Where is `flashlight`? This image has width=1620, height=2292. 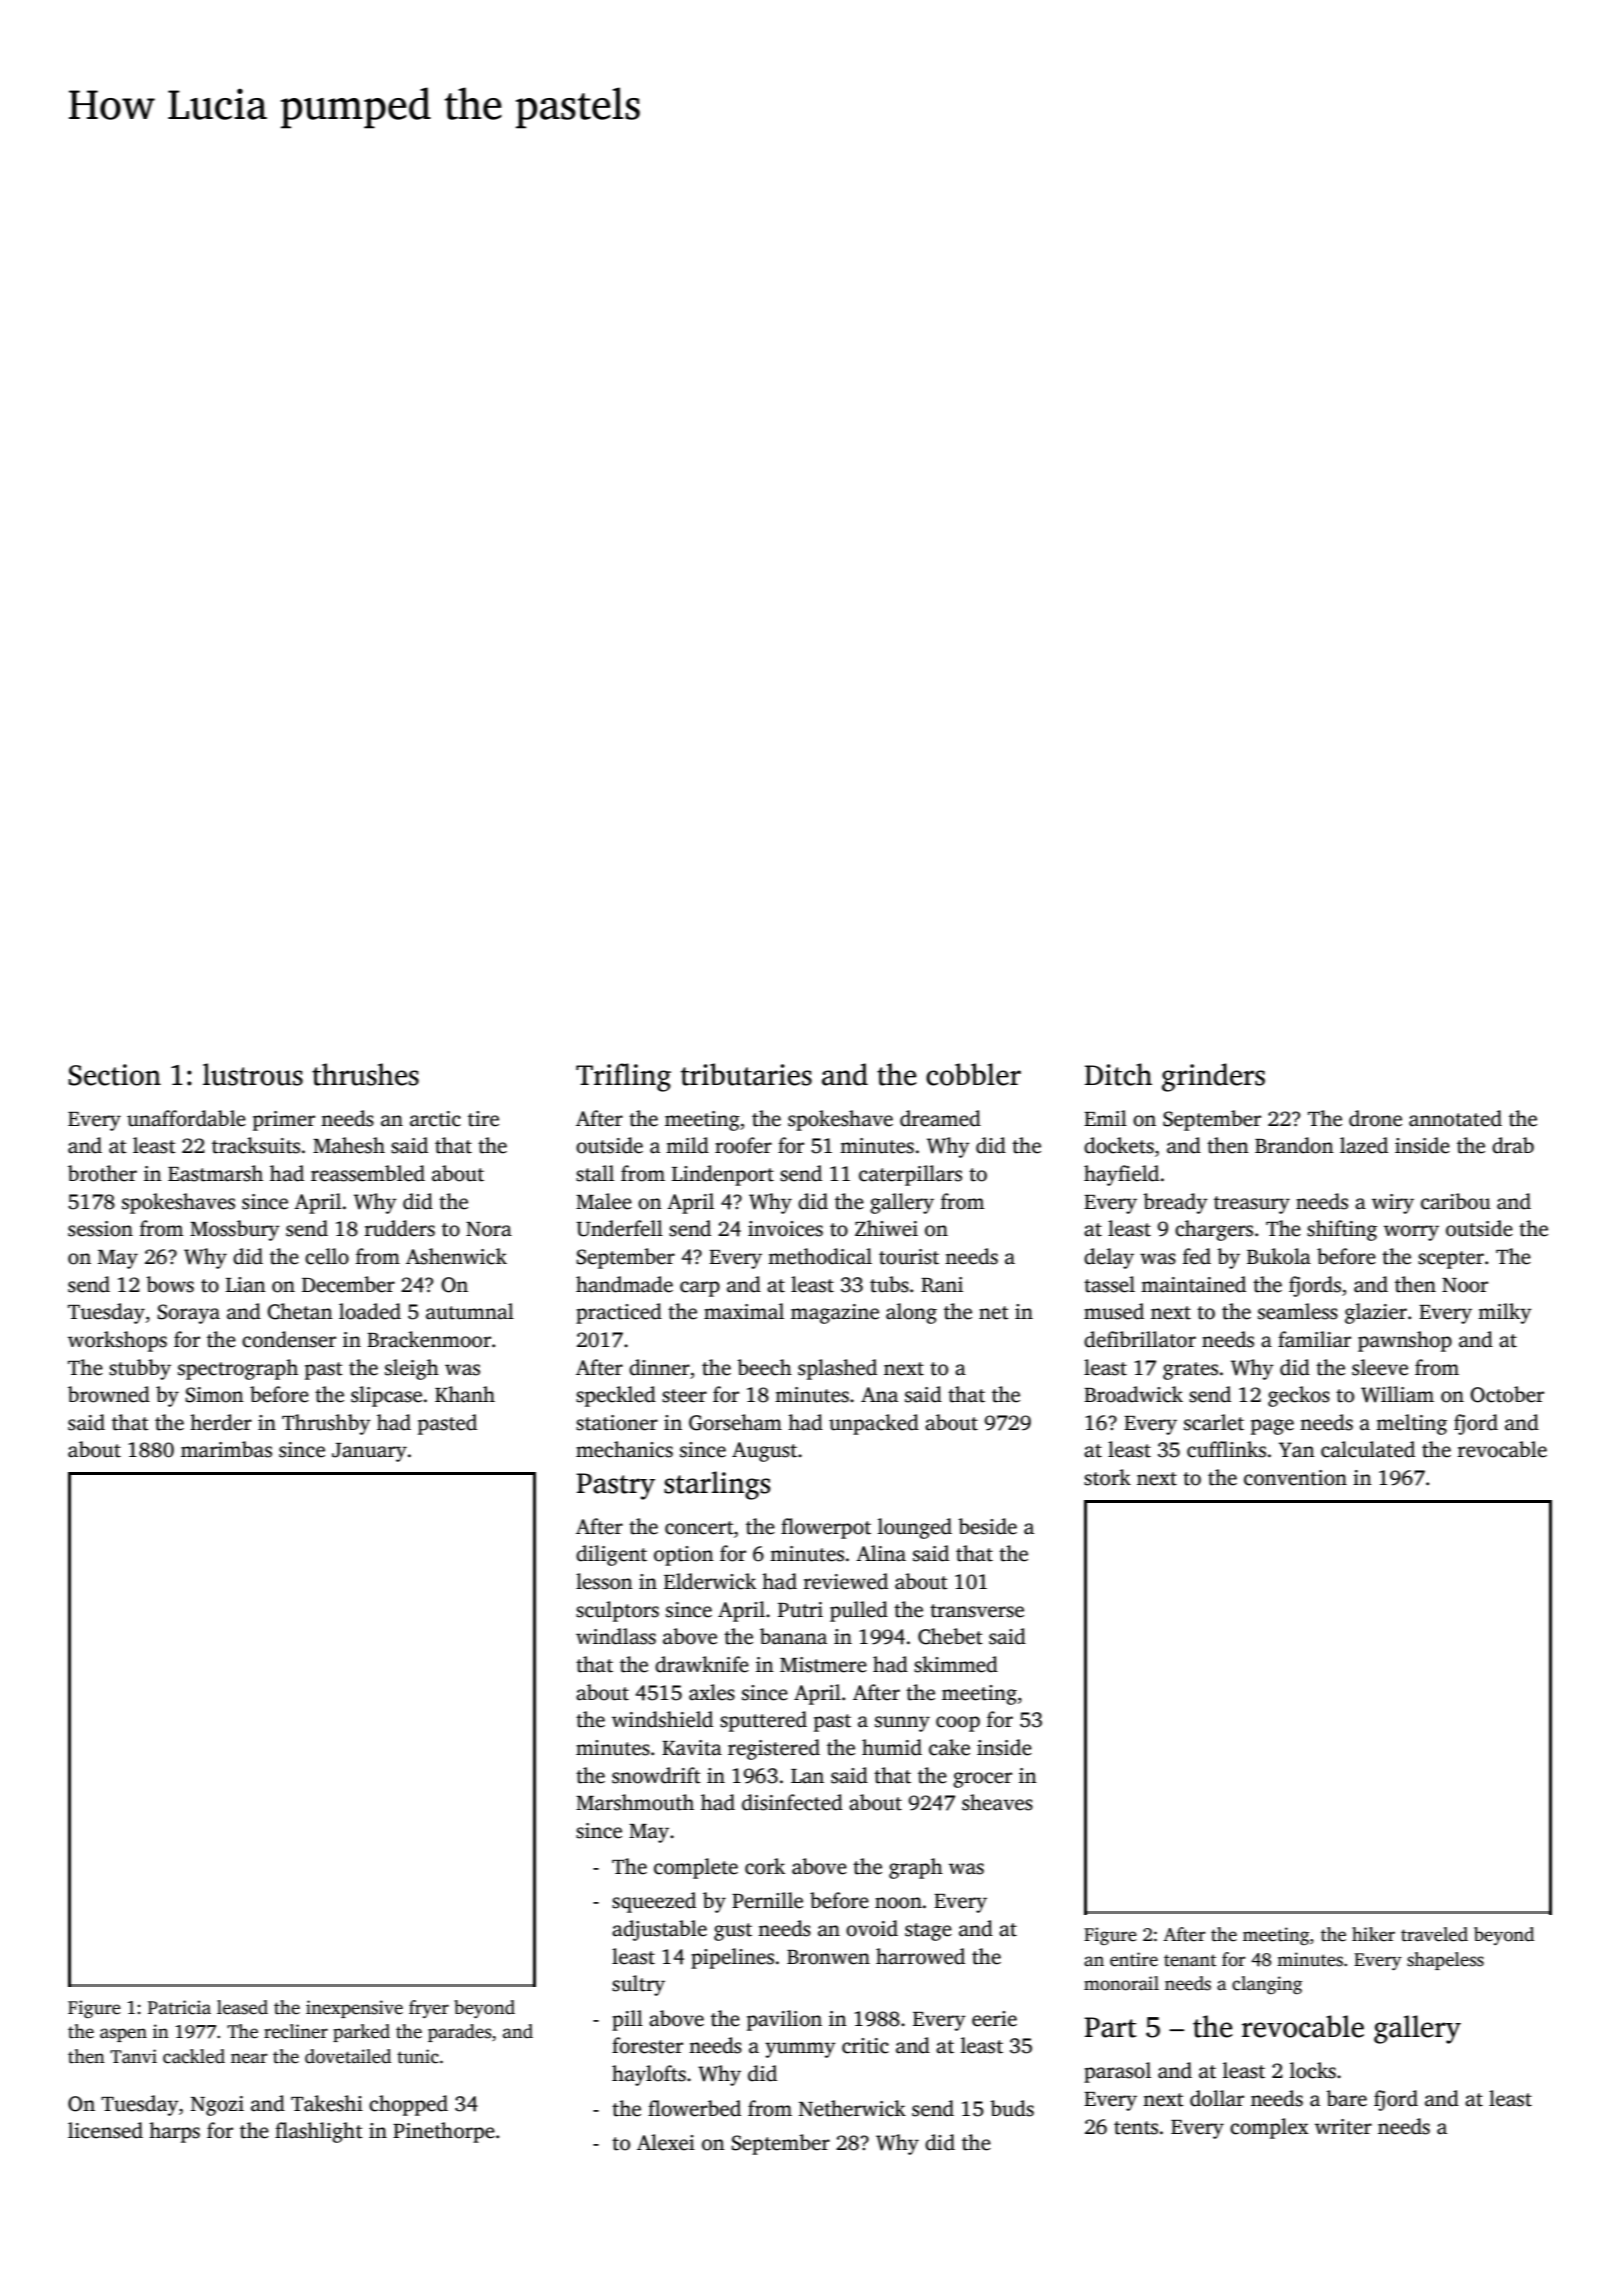
flashlight is located at coordinates (319, 2132).
